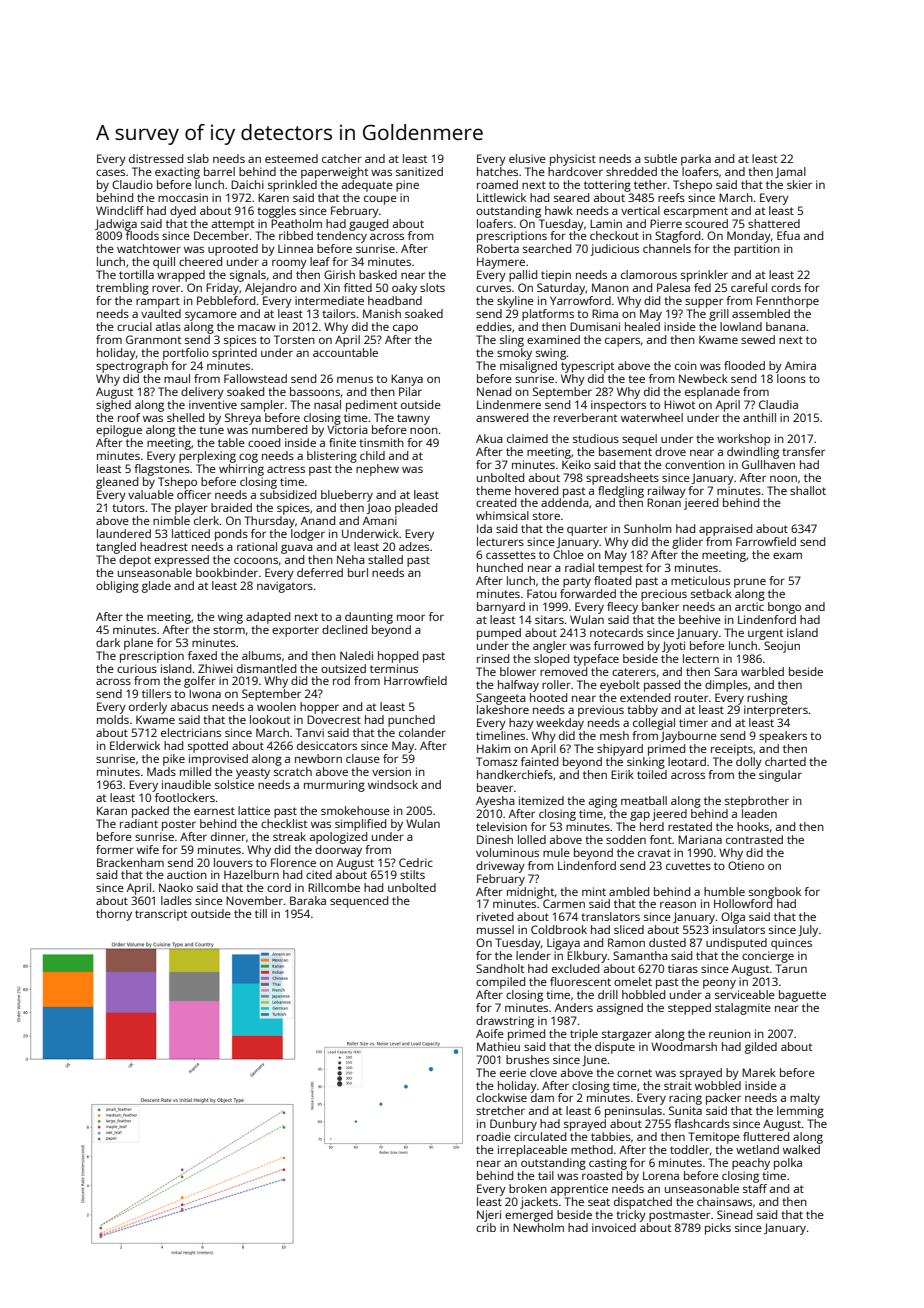 This page has width=924, height=1308. I want to click on clove, so click(543, 1072).
